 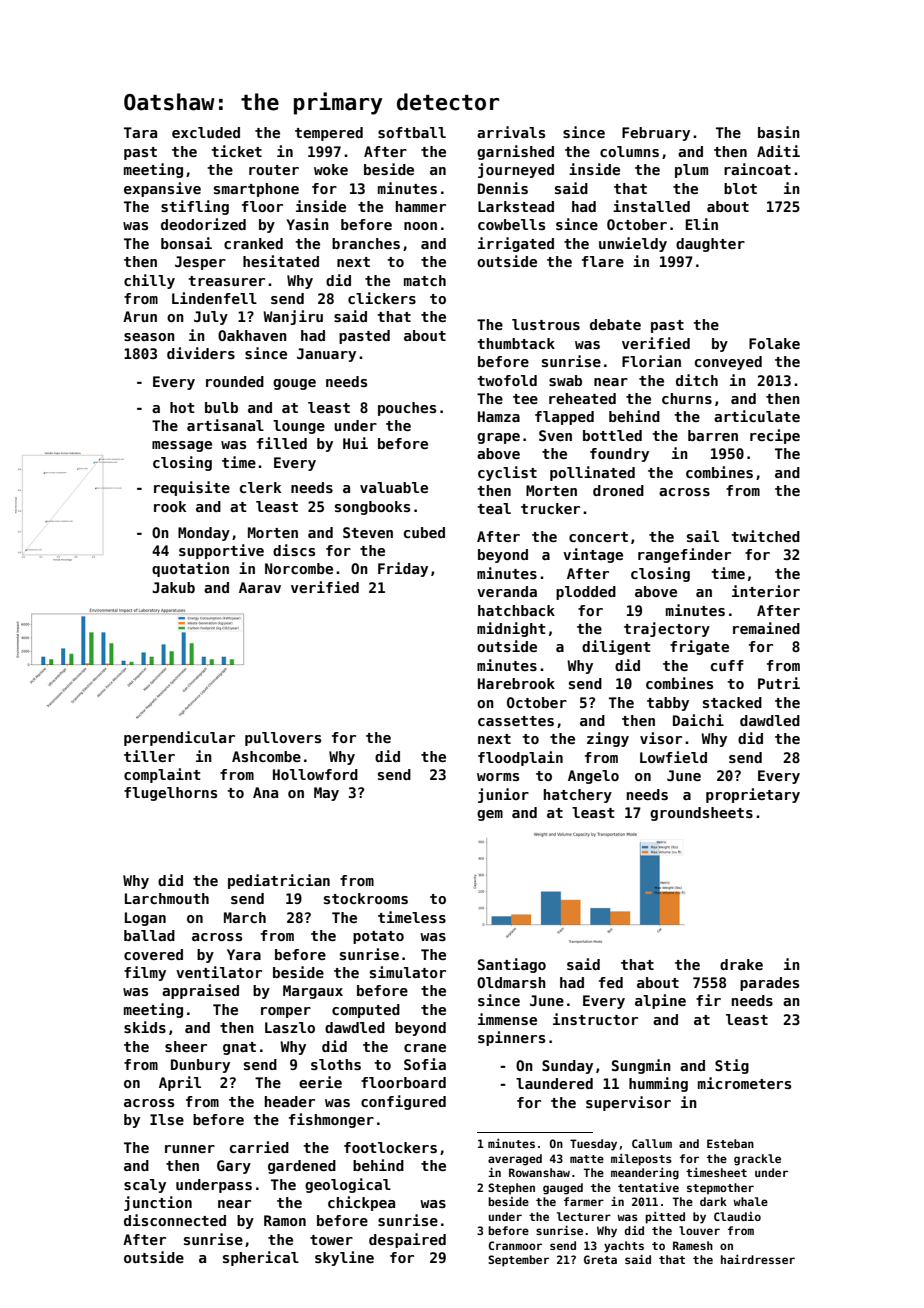 I want to click on match, so click(x=425, y=280).
